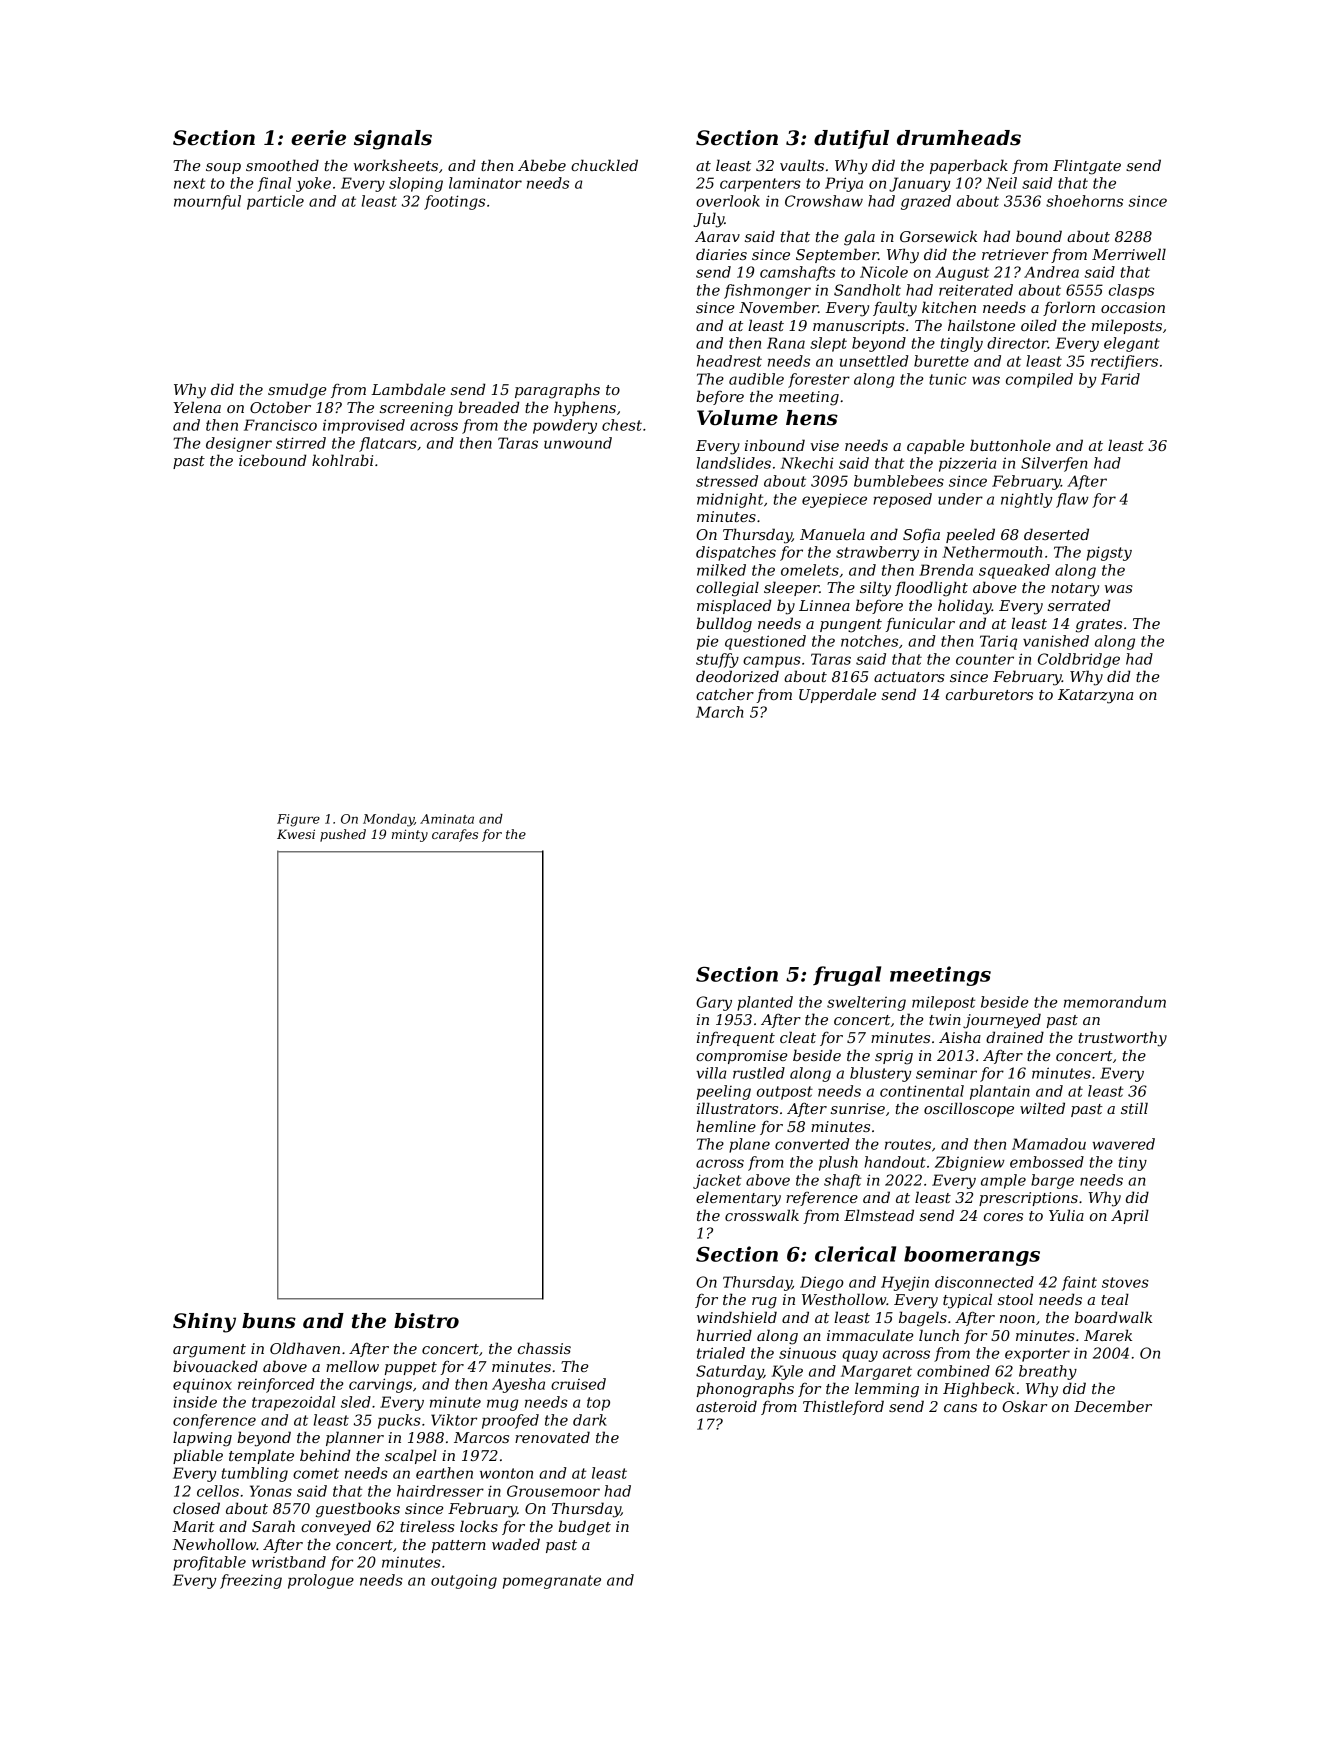  What do you see at coordinates (960, 1408) in the screenshot?
I see `cans` at bounding box center [960, 1408].
